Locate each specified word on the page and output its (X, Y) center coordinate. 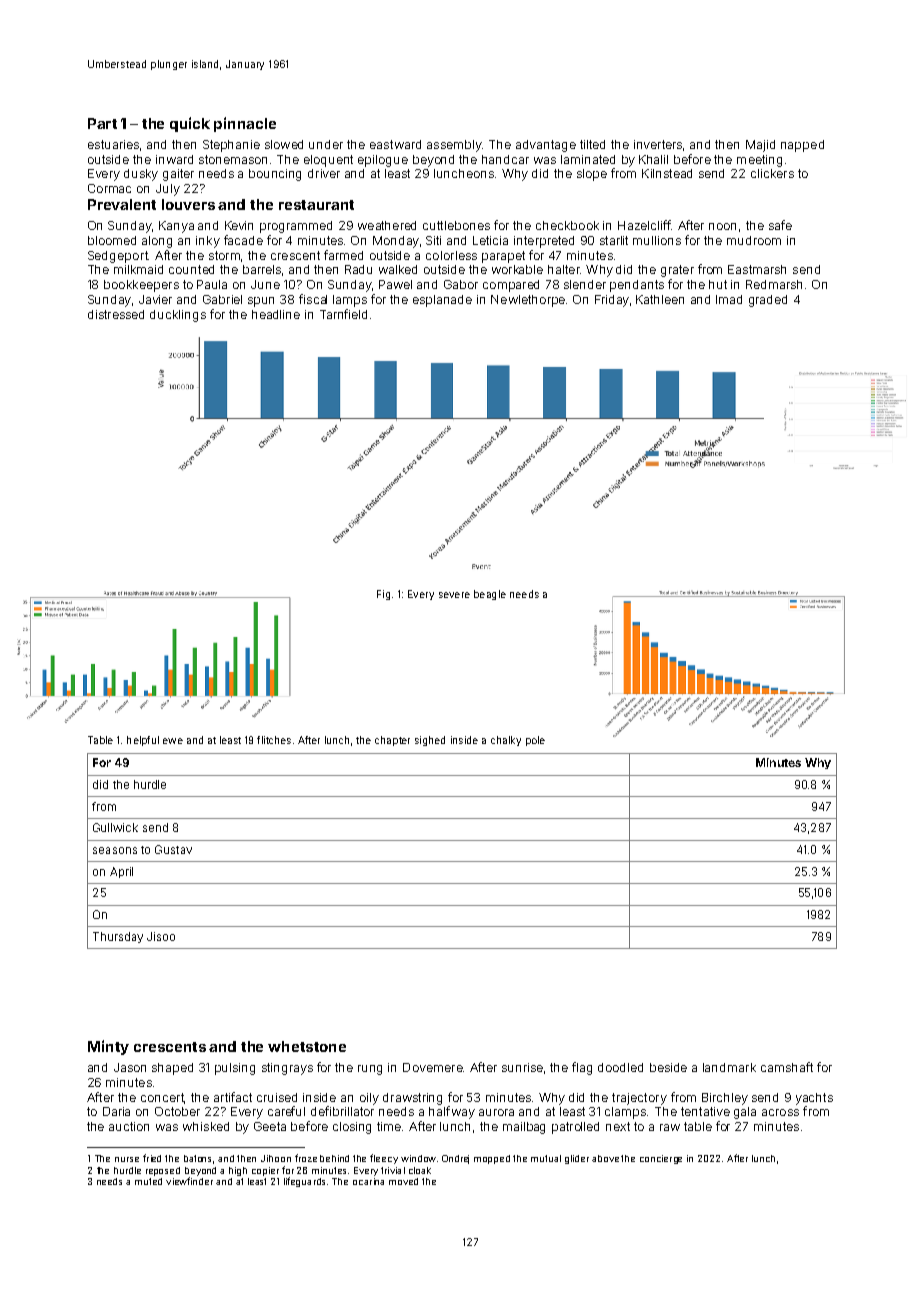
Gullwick (115, 827)
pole (535, 741)
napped (802, 146)
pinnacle (245, 124)
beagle (490, 595)
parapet (503, 257)
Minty (108, 1047)
